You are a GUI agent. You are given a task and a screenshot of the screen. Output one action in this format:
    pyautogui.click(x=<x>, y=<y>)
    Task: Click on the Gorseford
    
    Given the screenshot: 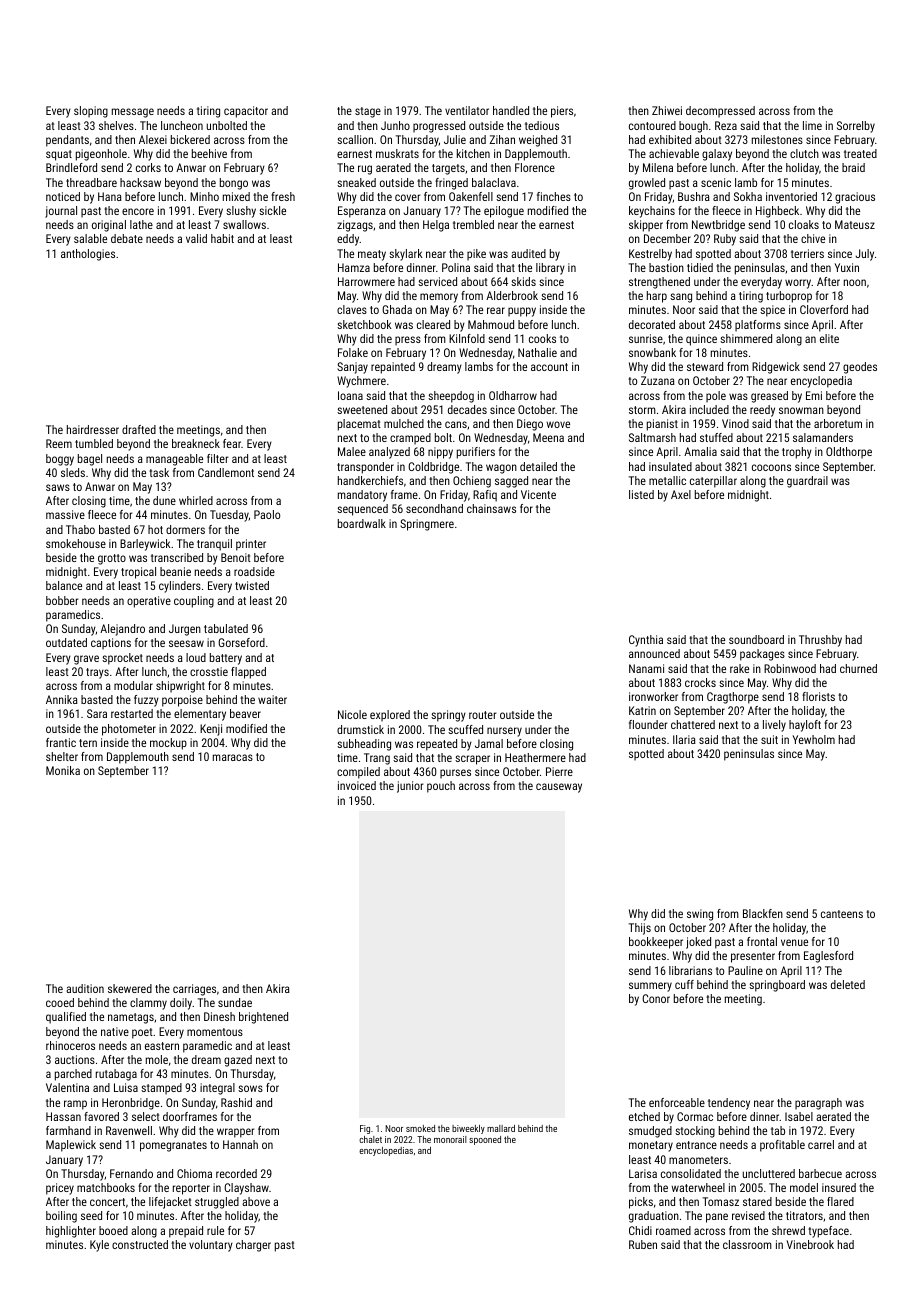 What is the action you would take?
    pyautogui.click(x=241, y=642)
